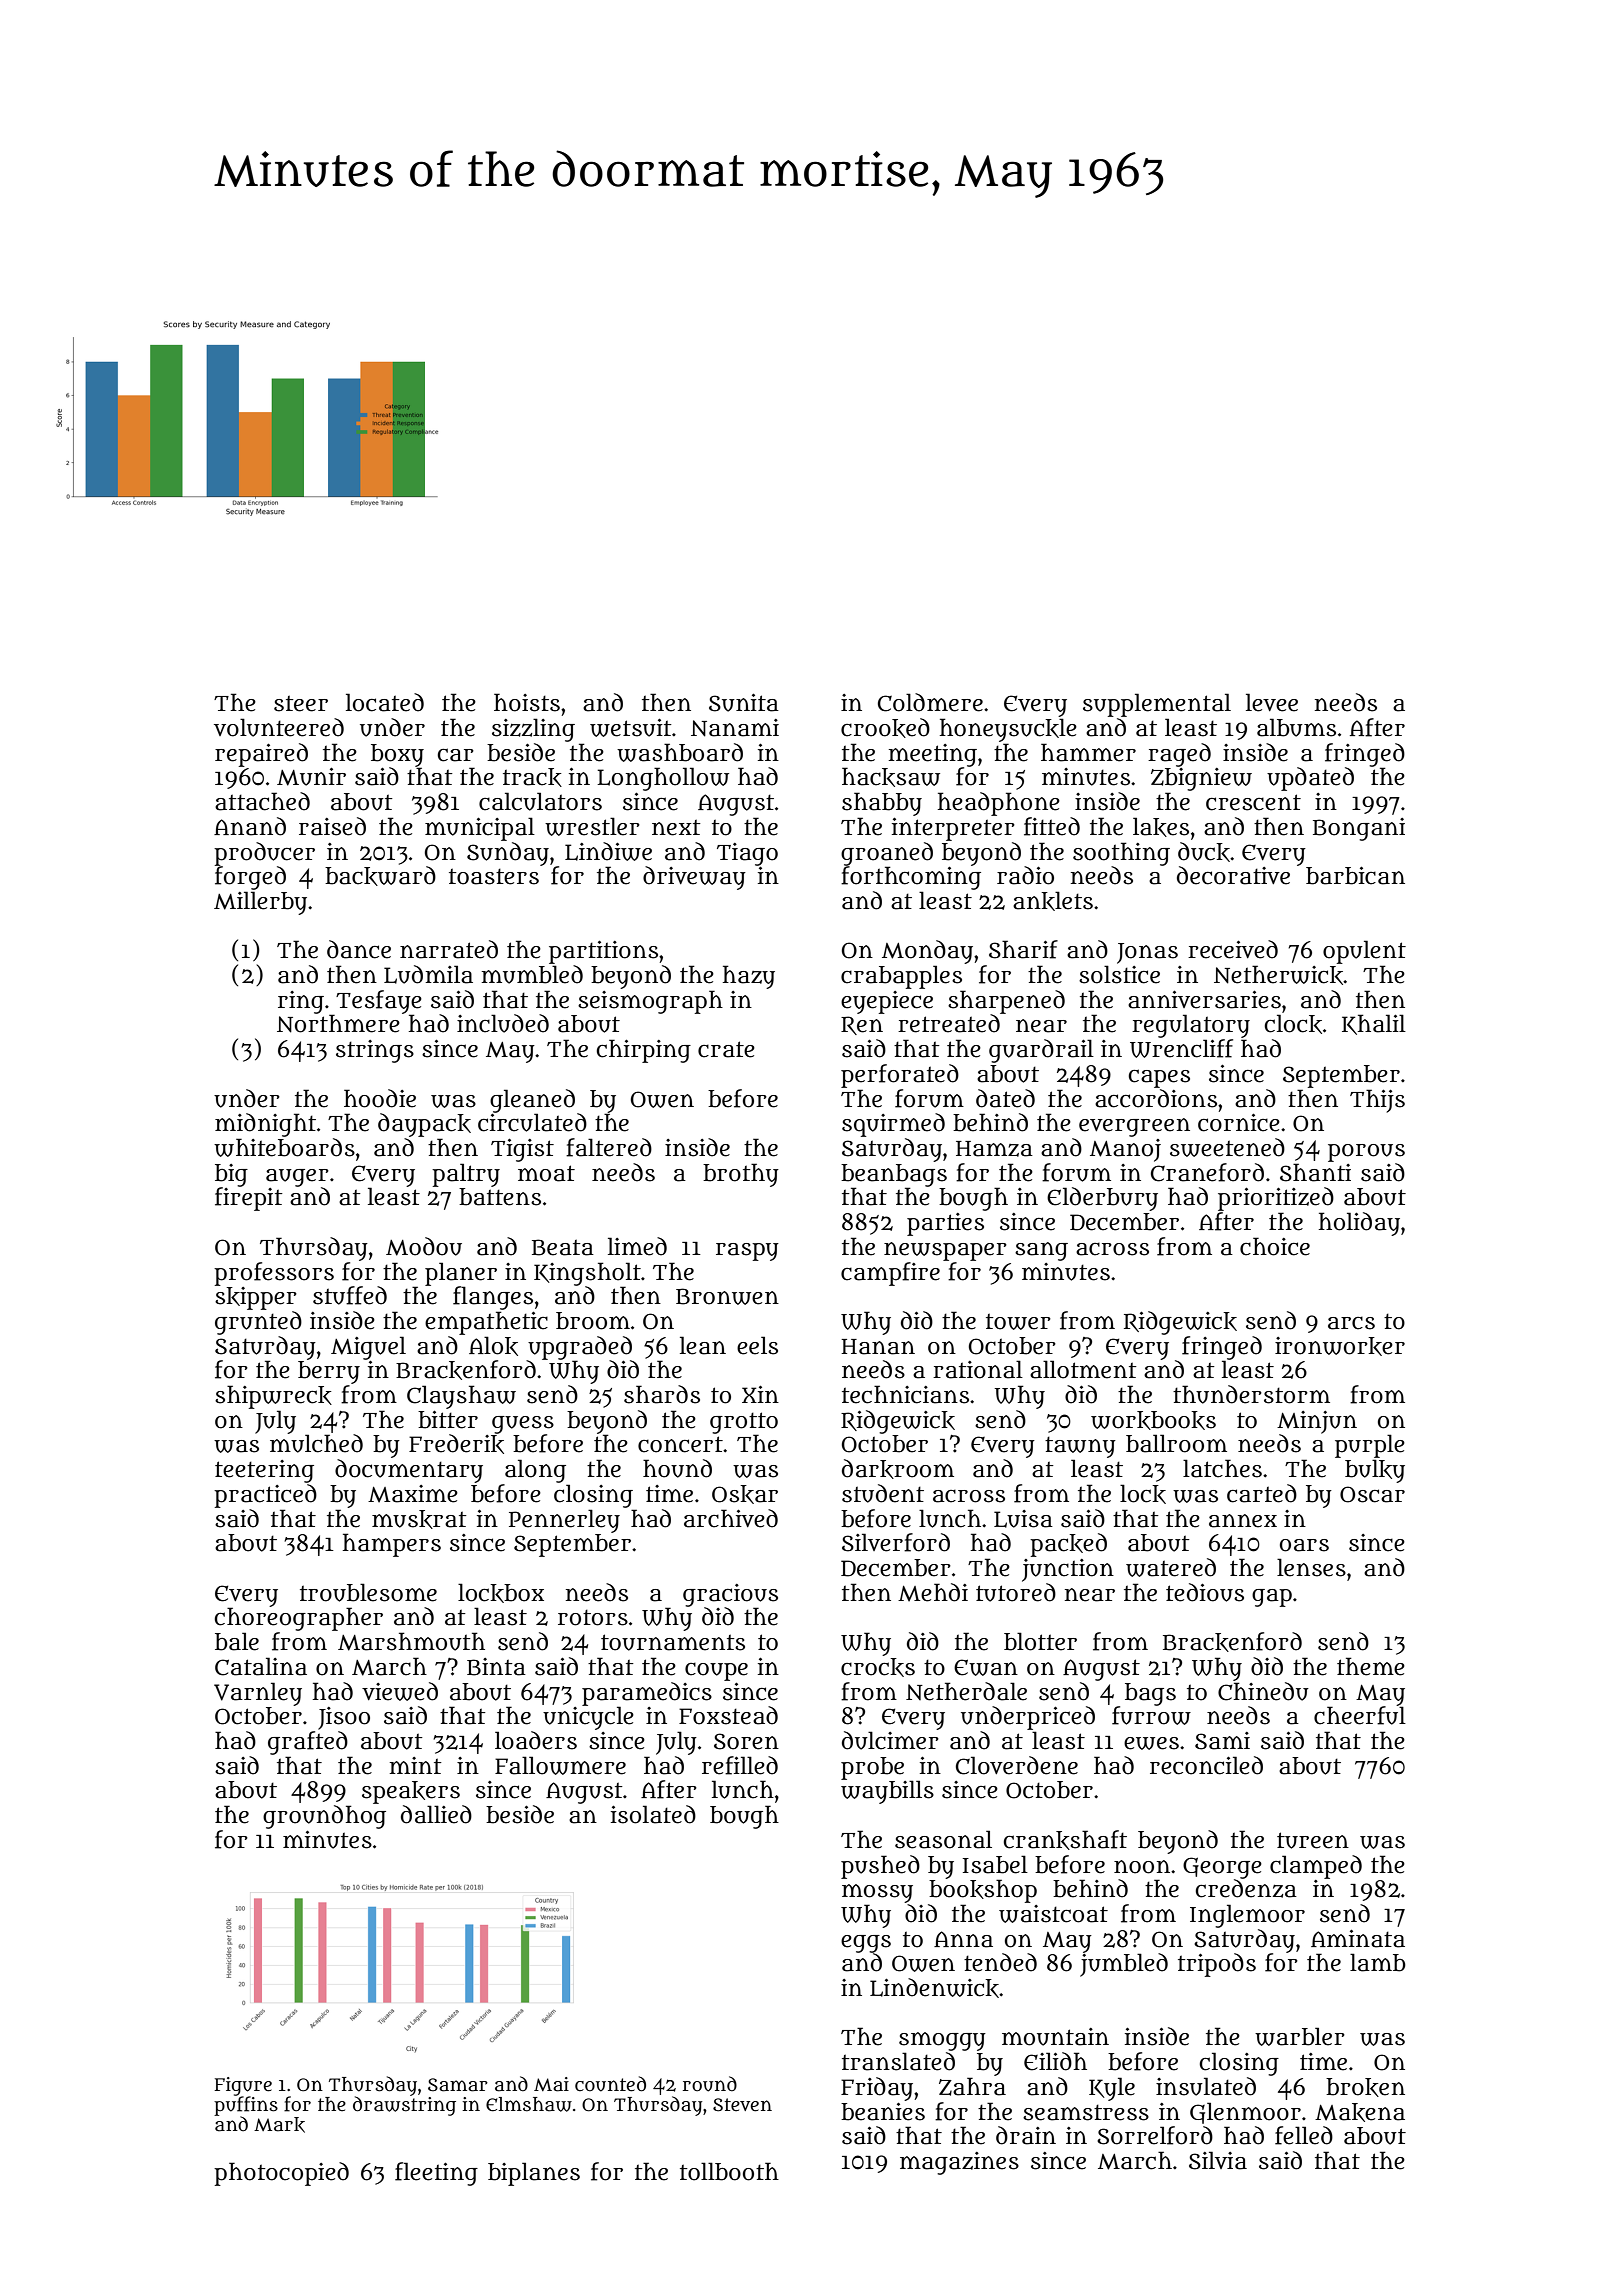 The height and width of the page is (2292, 1620). I want to click on Coldmere, so click(930, 702).
